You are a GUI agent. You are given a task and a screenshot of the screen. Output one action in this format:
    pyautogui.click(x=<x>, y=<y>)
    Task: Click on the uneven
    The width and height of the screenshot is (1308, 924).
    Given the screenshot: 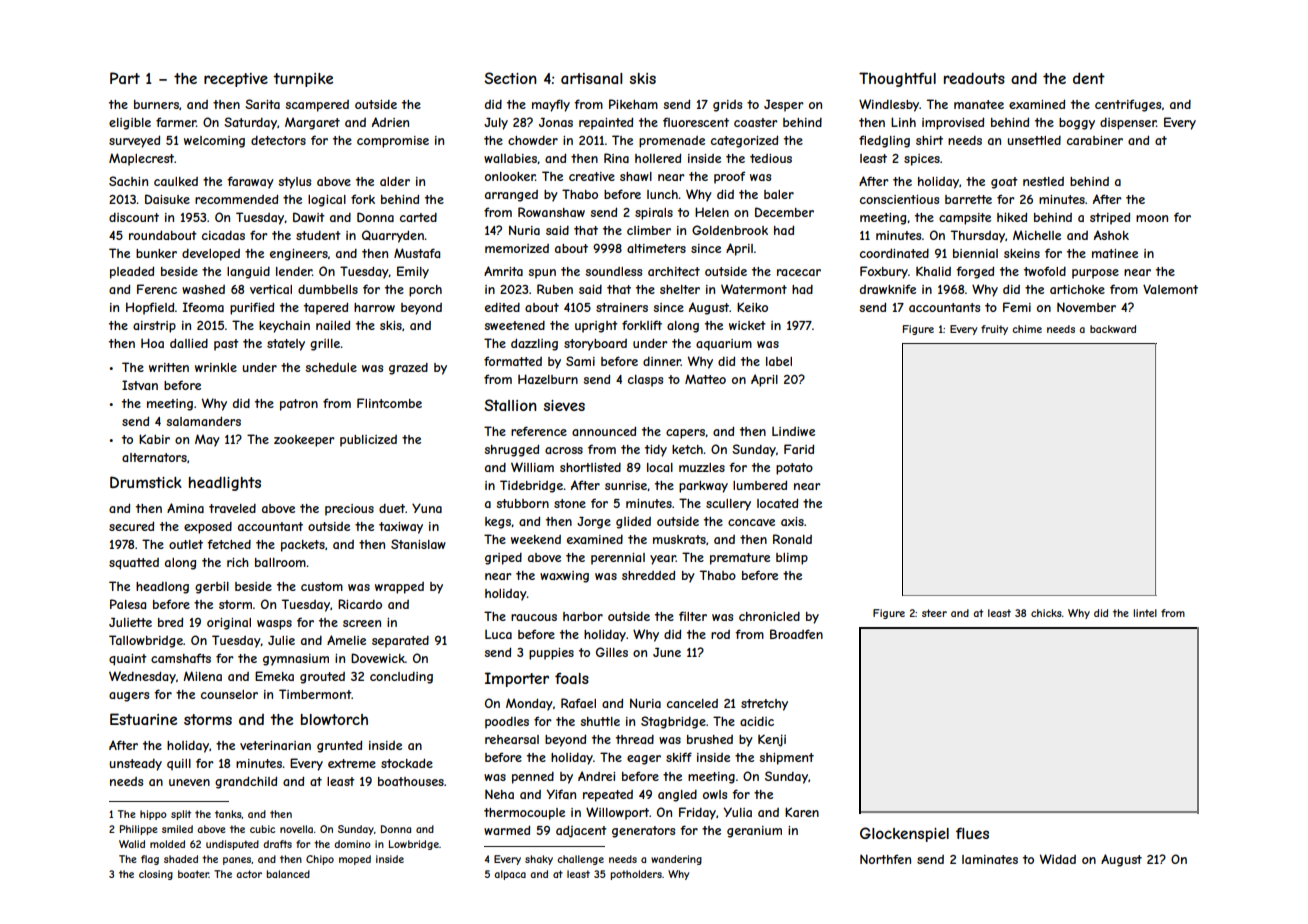 What is the action you would take?
    pyautogui.click(x=189, y=782)
